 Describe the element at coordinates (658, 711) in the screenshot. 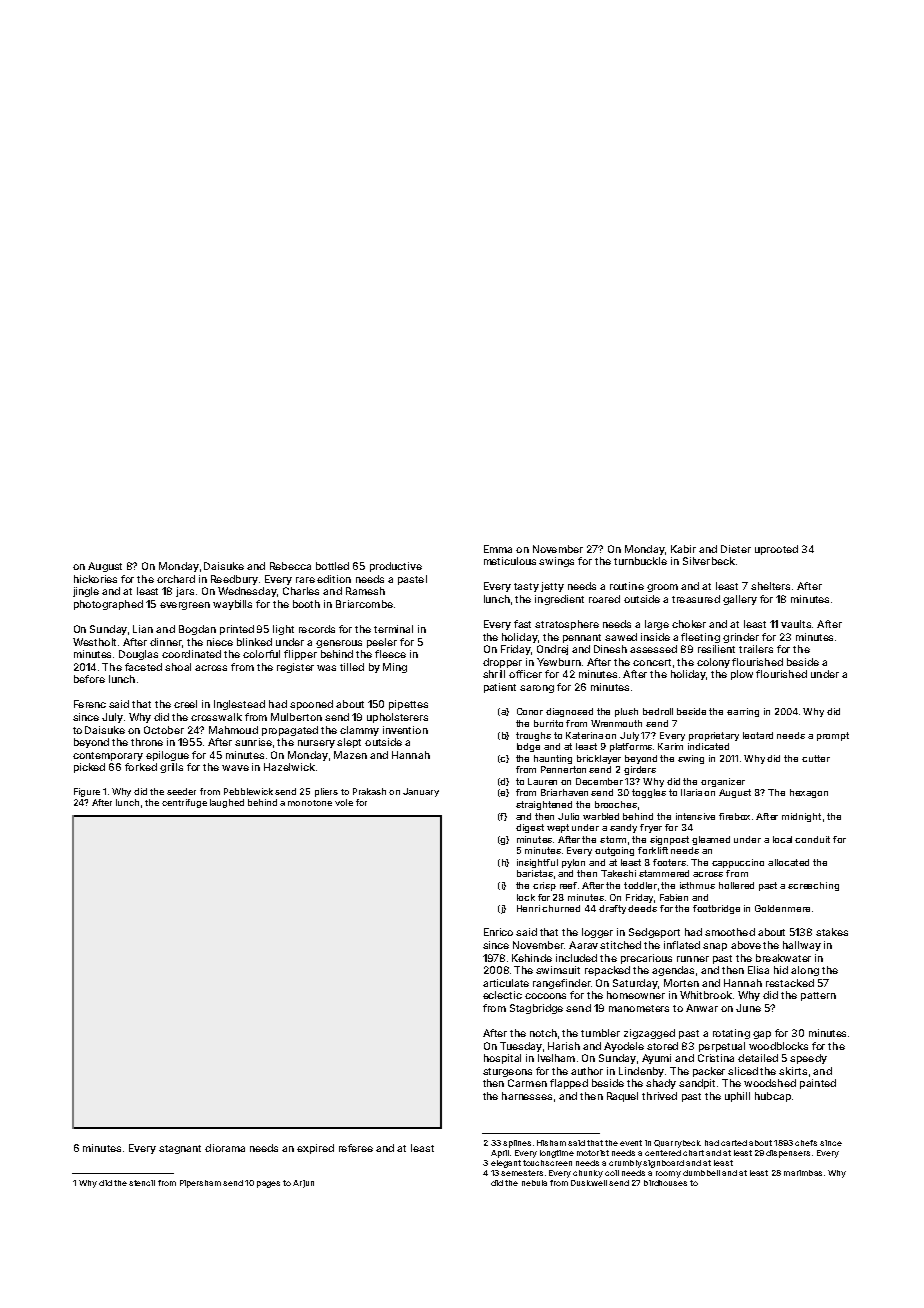

I see `bedroll` at that location.
